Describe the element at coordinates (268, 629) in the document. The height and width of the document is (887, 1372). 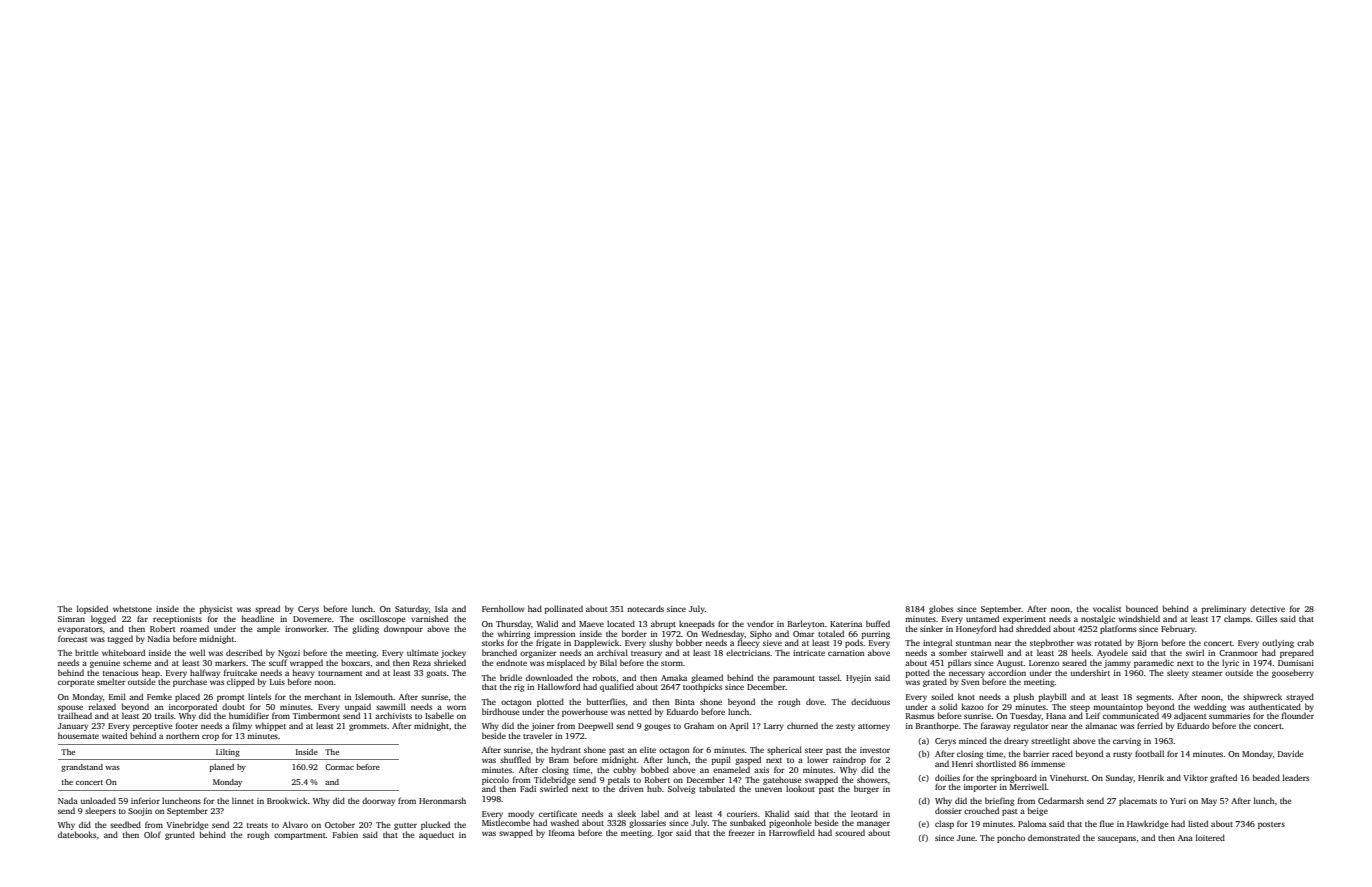
I see `ample` at that location.
